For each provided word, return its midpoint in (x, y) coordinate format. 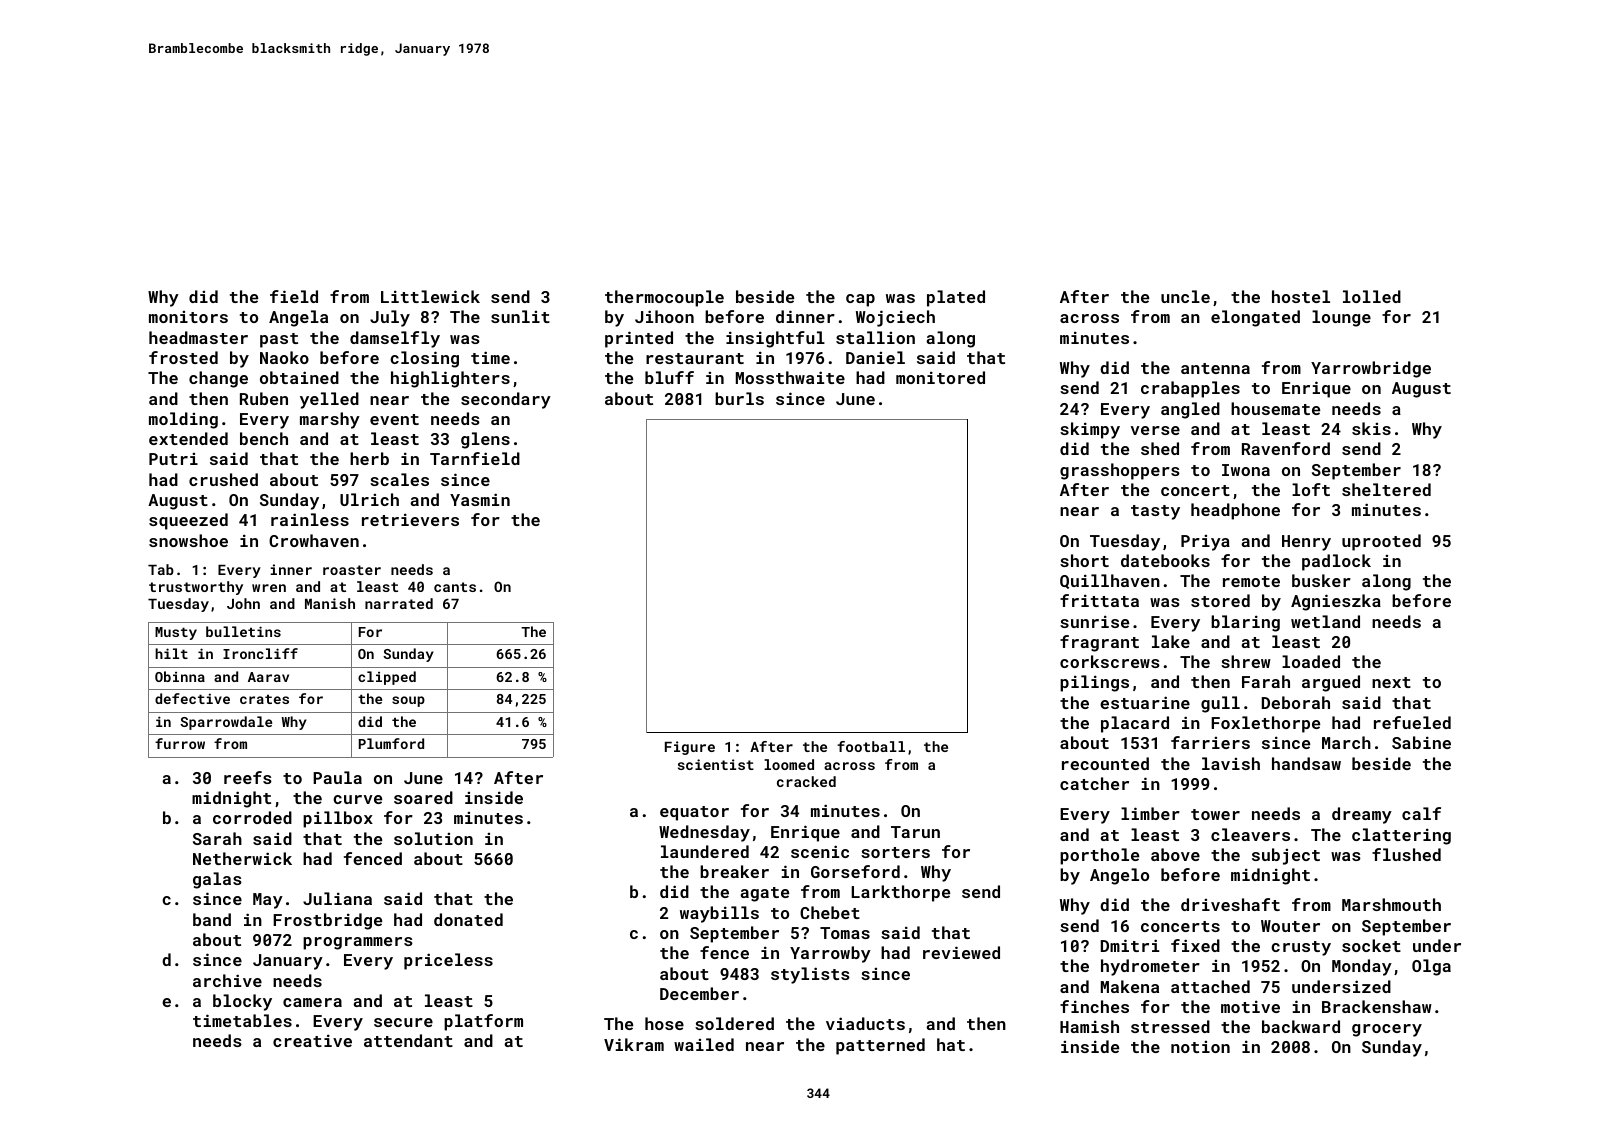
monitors (188, 317)
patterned (880, 1046)
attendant (408, 1040)
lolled (1372, 296)
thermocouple (664, 298)
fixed (1195, 945)
